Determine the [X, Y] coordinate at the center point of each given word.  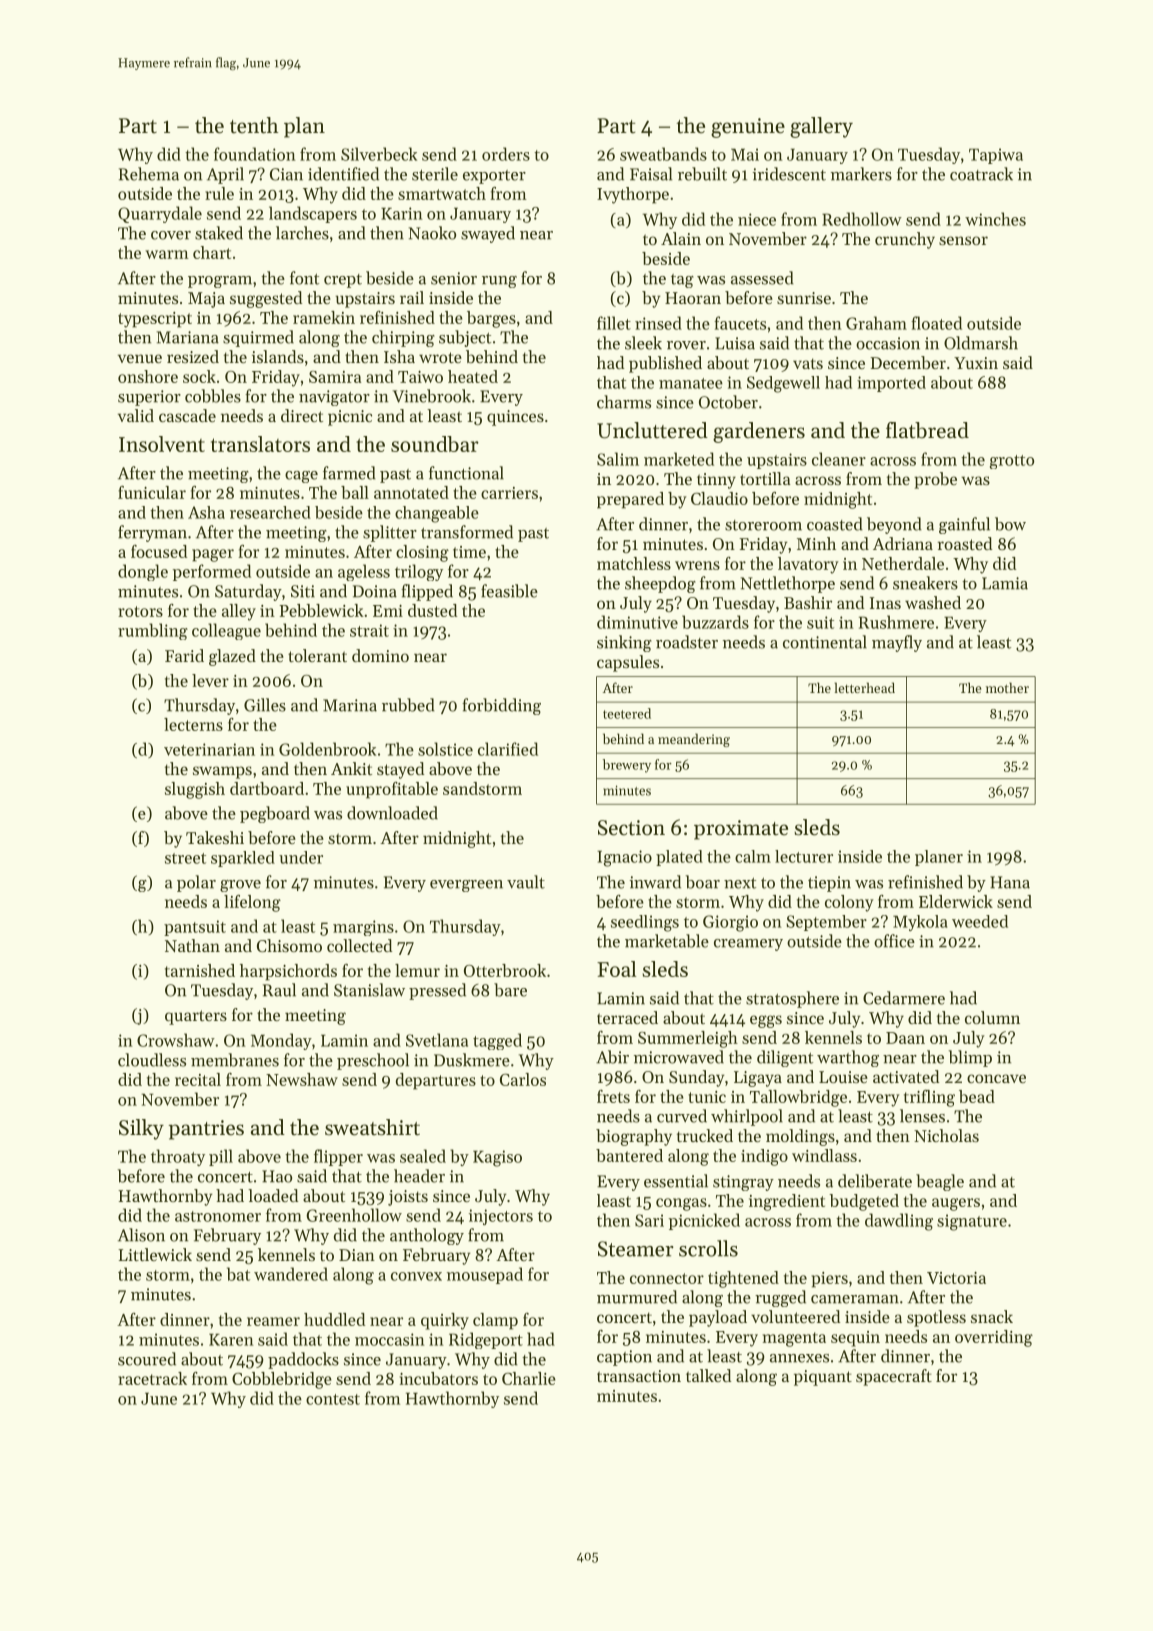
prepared [630, 500]
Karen [231, 1339]
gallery [821, 127]
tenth [254, 125]
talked [708, 1375]
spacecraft [894, 1377]
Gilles [265, 705]
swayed [488, 234]
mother [1007, 687]
